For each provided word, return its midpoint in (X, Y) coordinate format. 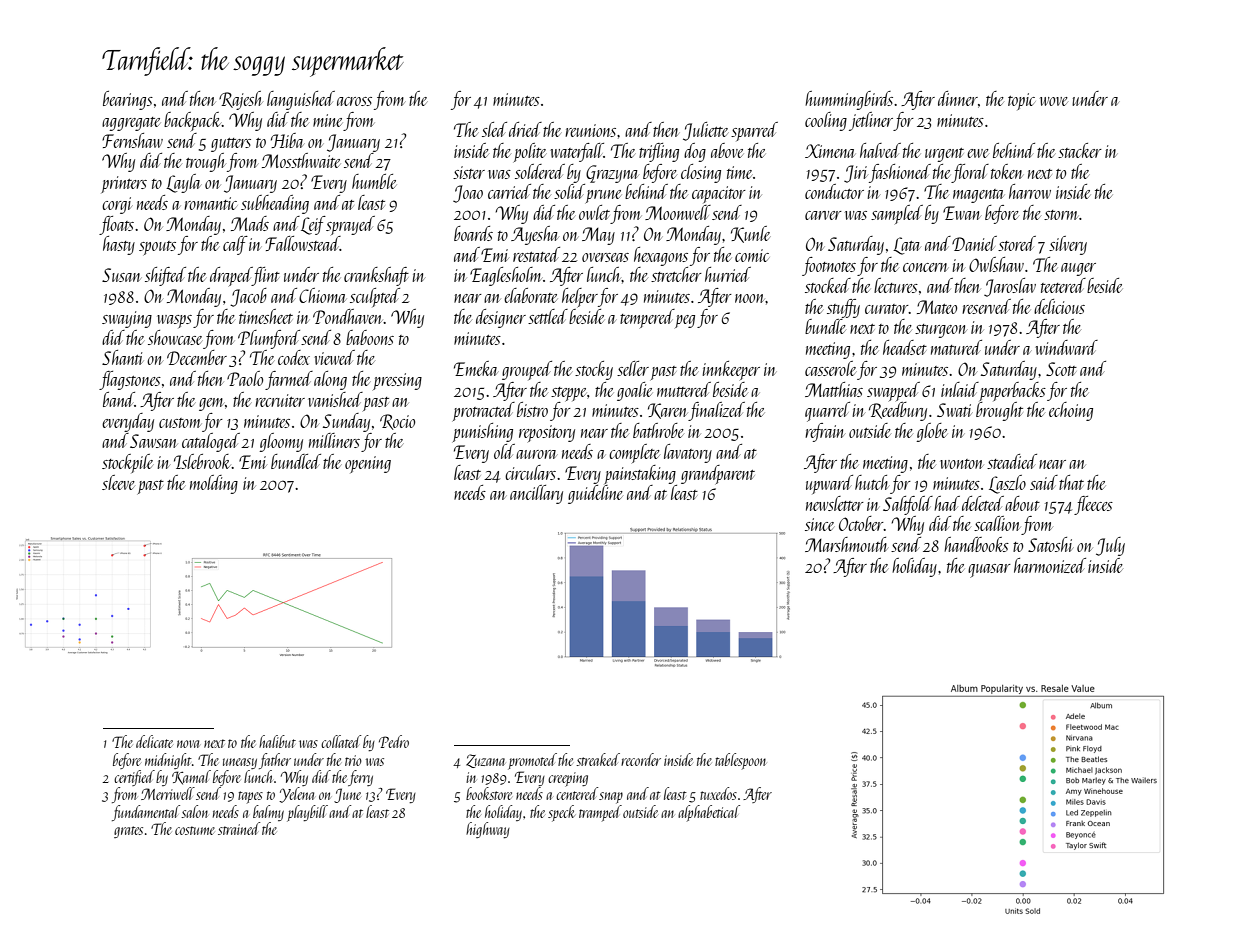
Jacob (248, 297)
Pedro (394, 741)
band (119, 399)
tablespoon (740, 761)
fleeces (1093, 505)
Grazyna (612, 174)
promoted (532, 761)
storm (1061, 215)
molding (214, 484)
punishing (482, 433)
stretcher (676, 274)
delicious (1059, 306)
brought (999, 411)
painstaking (640, 474)
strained (239, 828)
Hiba (287, 140)
